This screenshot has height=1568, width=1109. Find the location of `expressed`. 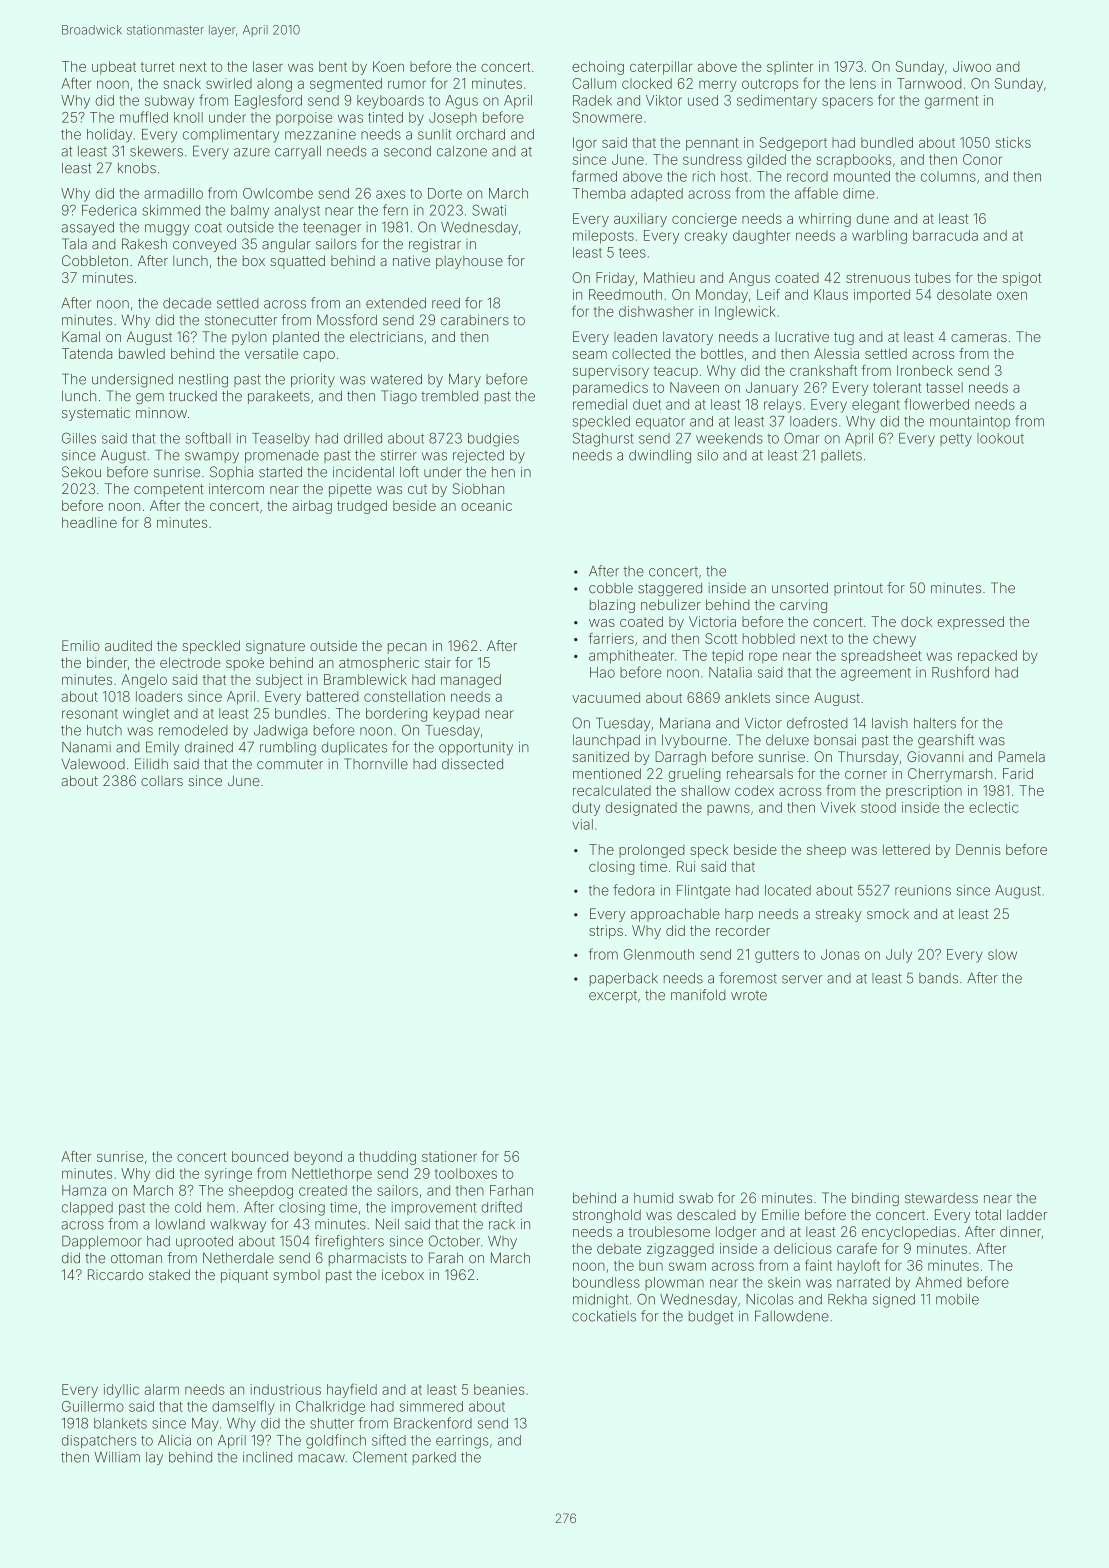

expressed is located at coordinates (971, 623).
